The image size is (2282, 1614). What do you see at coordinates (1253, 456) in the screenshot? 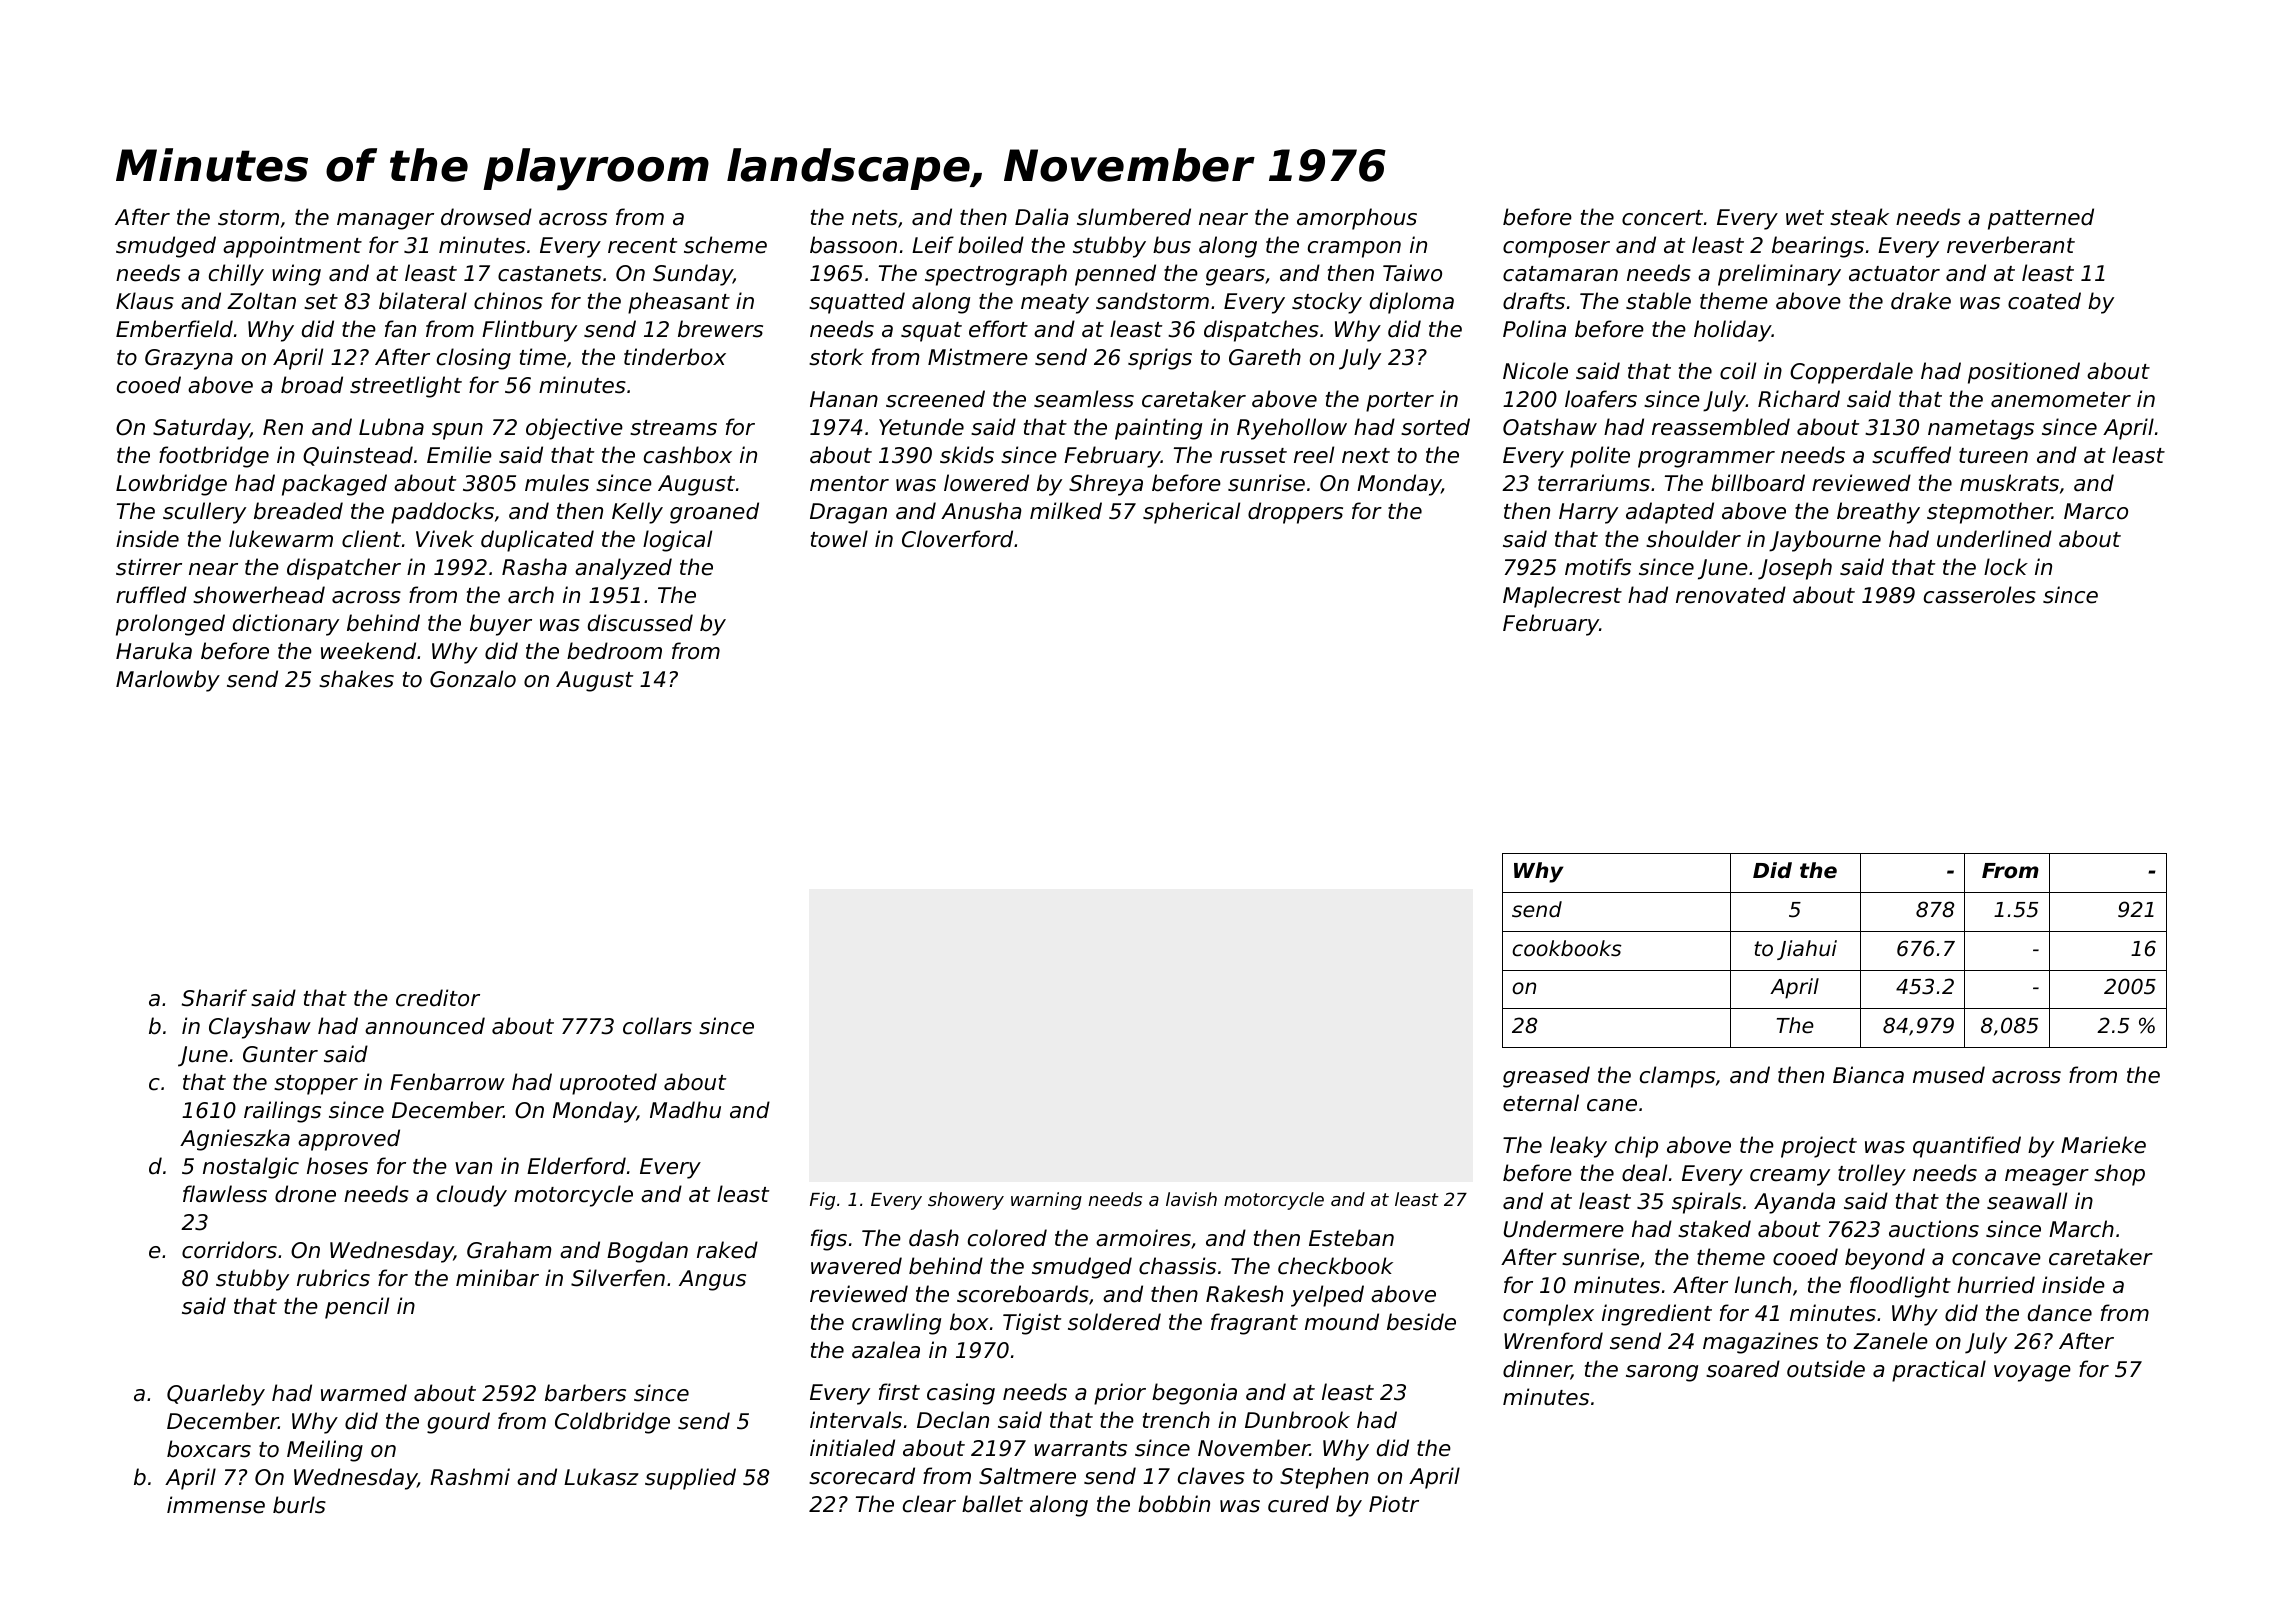
I see `russet` at bounding box center [1253, 456].
